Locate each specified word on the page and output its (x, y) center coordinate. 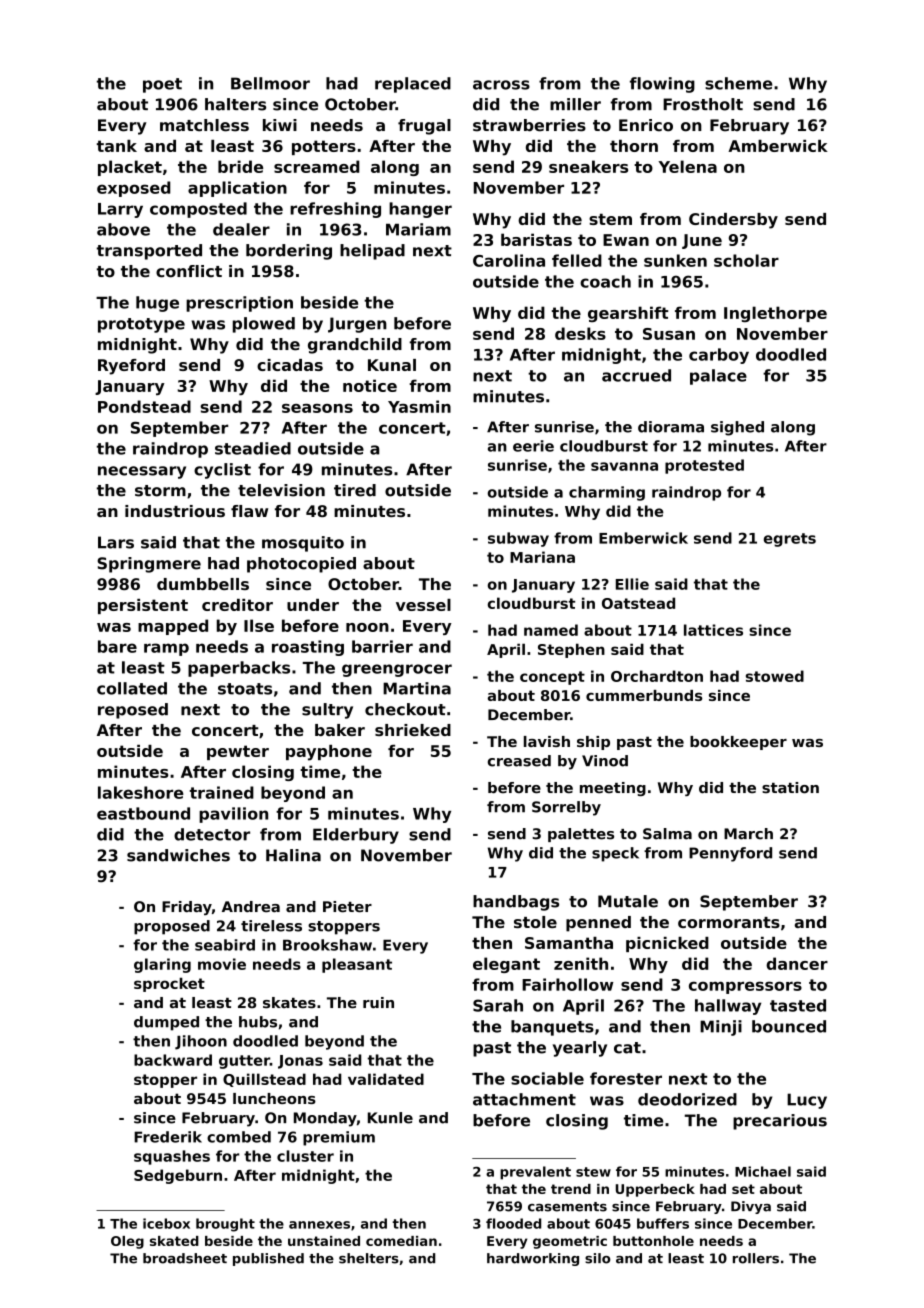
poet (162, 85)
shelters (369, 1258)
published (268, 1259)
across (501, 85)
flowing (662, 85)
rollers (756, 1258)
